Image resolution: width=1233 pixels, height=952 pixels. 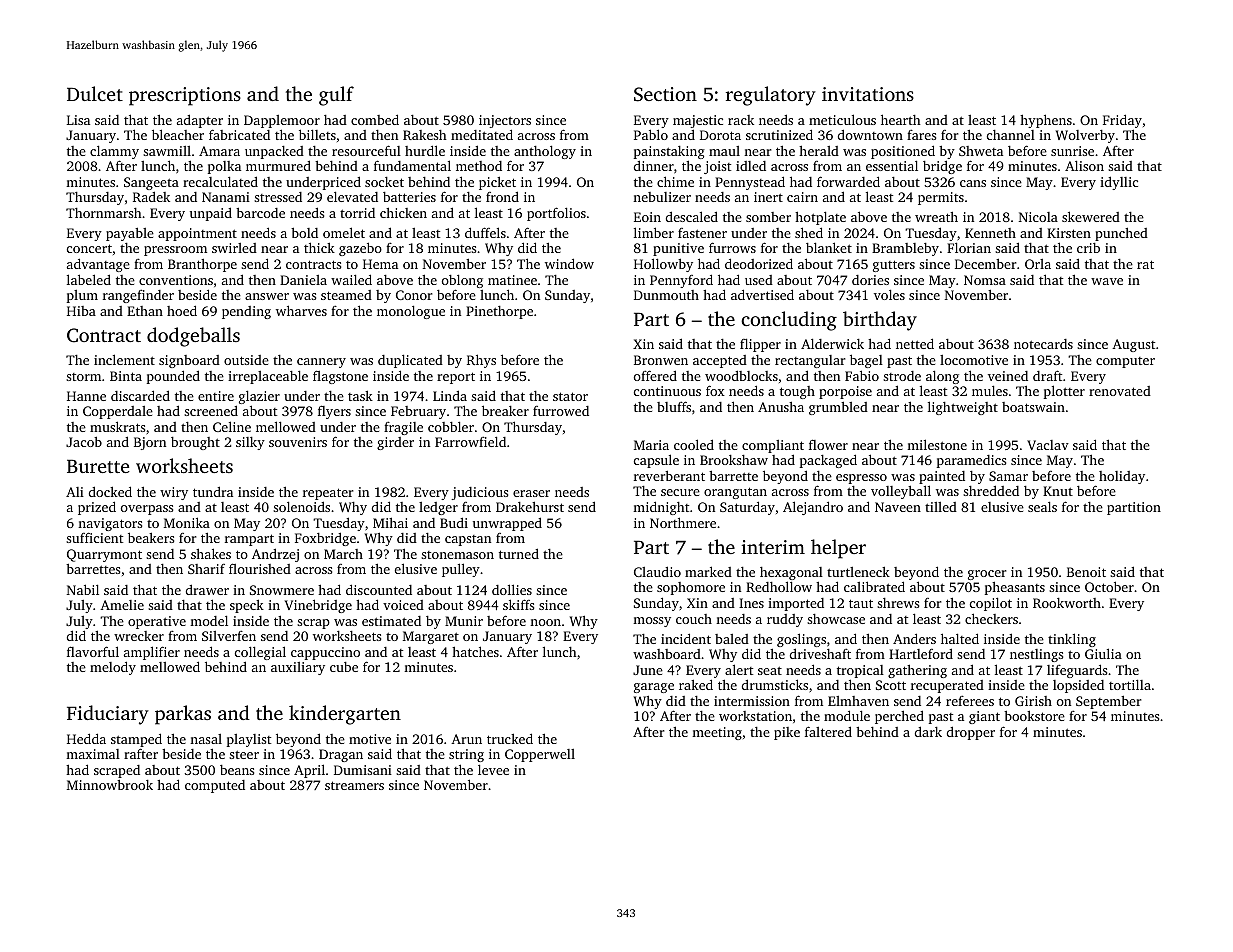 What do you see at coordinates (259, 397) in the screenshot?
I see `glazier` at bounding box center [259, 397].
